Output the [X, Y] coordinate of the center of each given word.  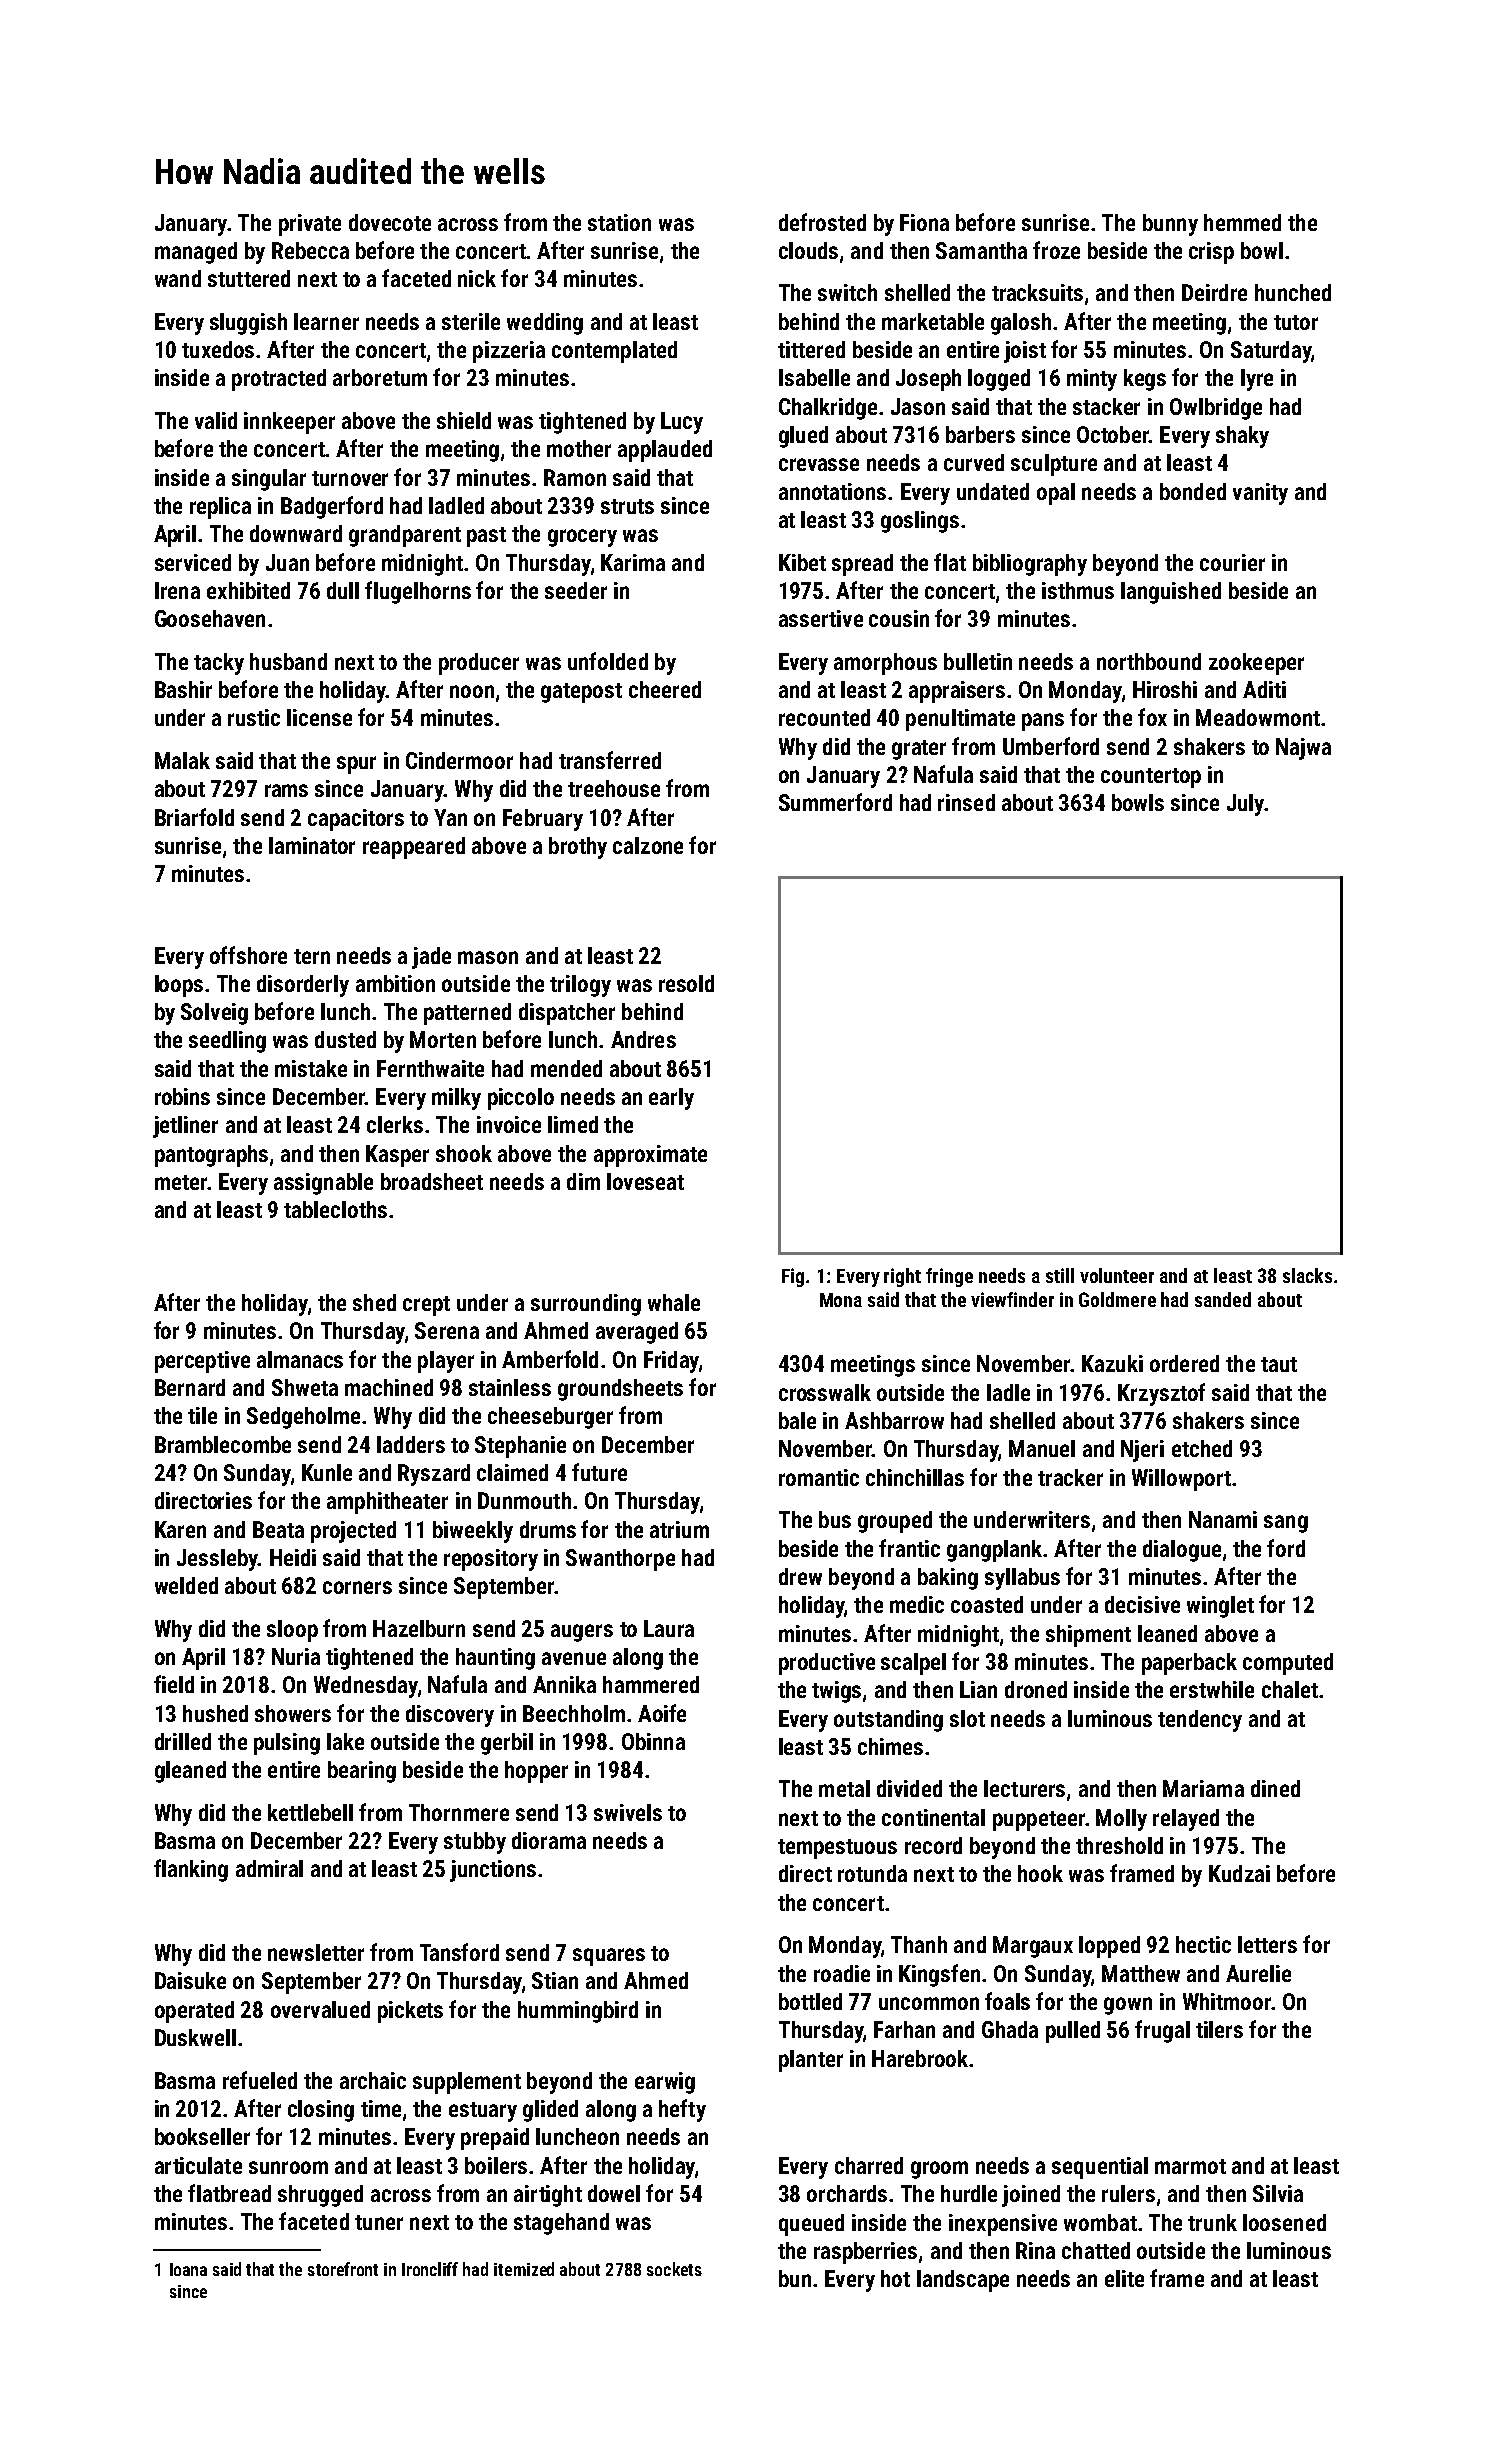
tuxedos [218, 349]
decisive [1142, 1604]
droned [1036, 1689]
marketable [933, 321]
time [381, 2108]
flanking [191, 1870]
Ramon [575, 477]
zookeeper [1256, 664]
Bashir [183, 689]
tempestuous [837, 1849]
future [599, 1472]
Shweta [305, 1387]
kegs [1145, 380]
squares [609, 1957]
